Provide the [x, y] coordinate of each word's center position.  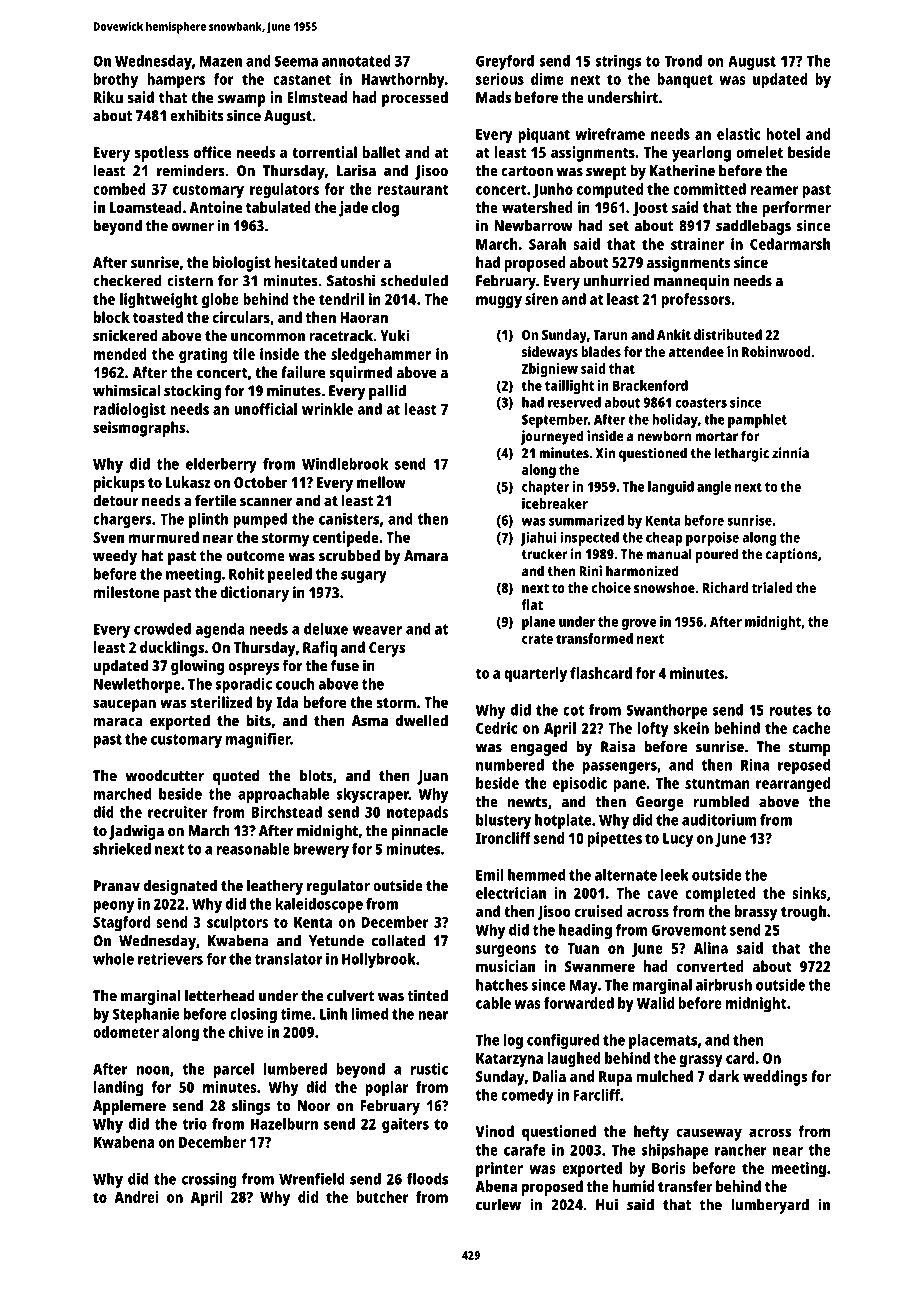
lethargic [741, 454]
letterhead [220, 995]
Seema [296, 61]
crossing [209, 1180]
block [112, 317]
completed [720, 895]
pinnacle [420, 832]
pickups [119, 484]
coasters [701, 403]
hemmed [536, 875]
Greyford [505, 62]
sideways [550, 353]
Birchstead [286, 812]
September [555, 421]
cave [662, 894]
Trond [683, 61]
